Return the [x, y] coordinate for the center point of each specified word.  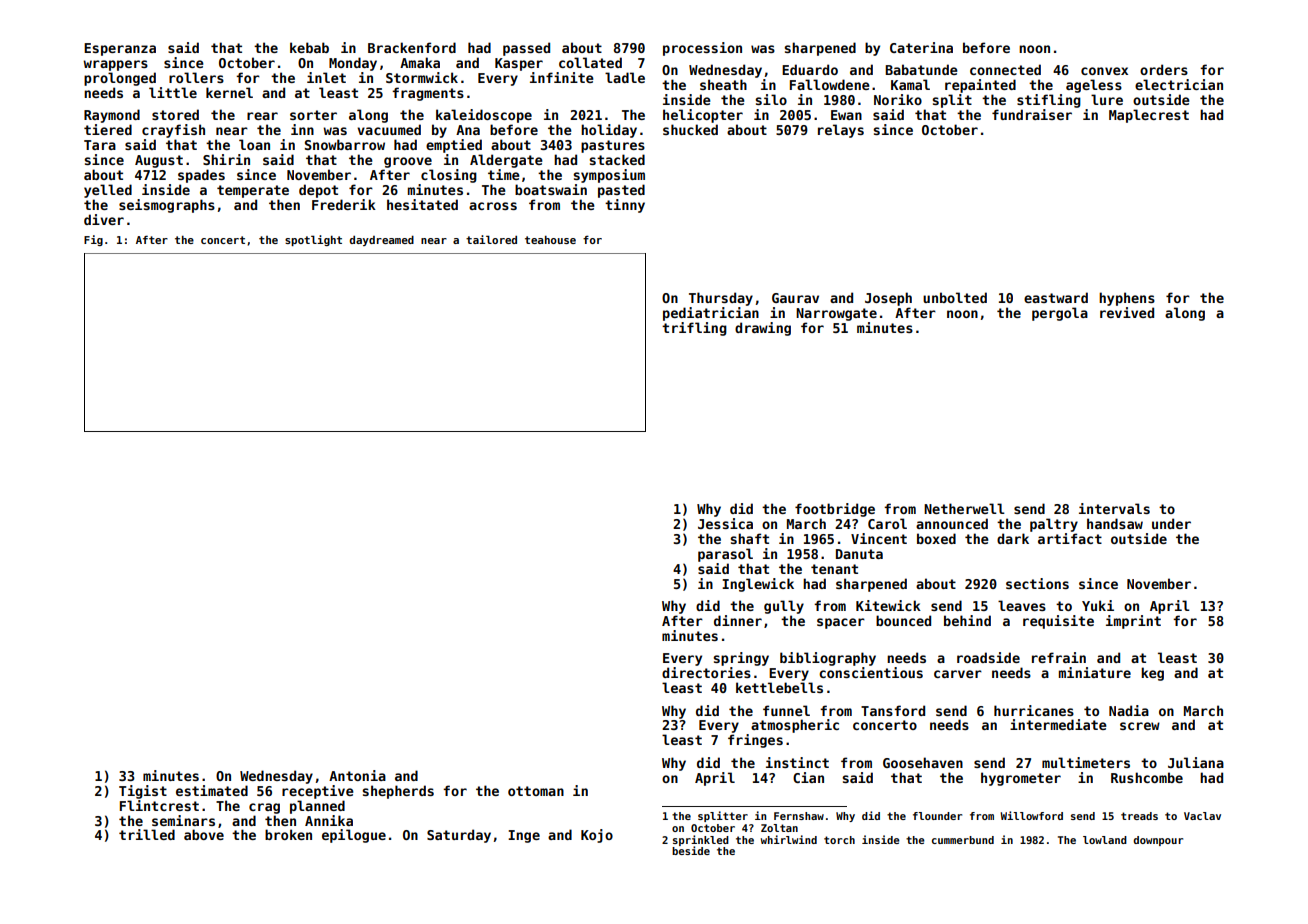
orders [1164, 69]
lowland [1105, 840]
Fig [93, 240]
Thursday [721, 299]
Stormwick [422, 77]
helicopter [703, 116]
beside [691, 850]
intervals [1114, 508]
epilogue [354, 836]
